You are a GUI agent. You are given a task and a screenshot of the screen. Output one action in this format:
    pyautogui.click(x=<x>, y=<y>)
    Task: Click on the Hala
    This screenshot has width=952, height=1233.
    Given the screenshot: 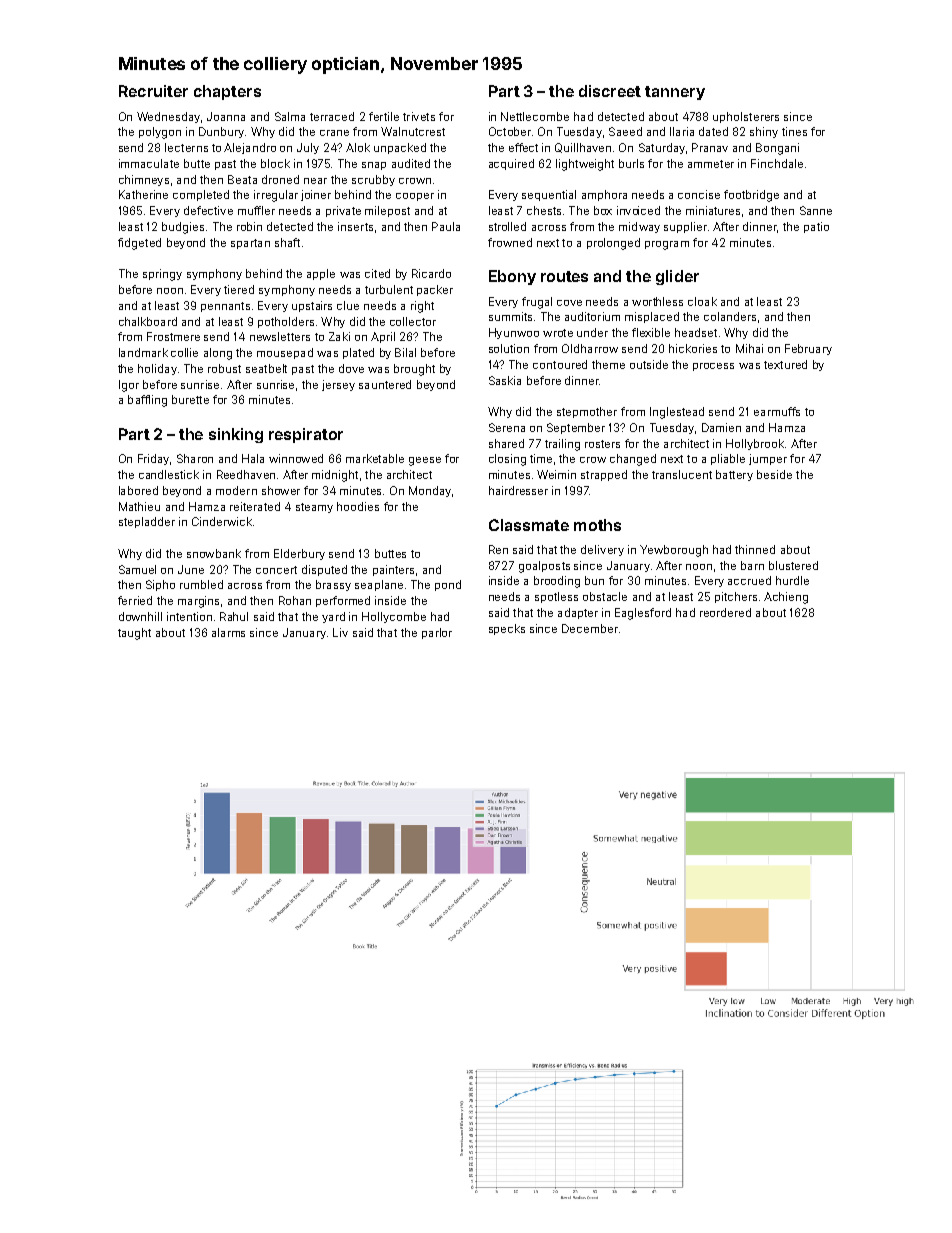 What is the action you would take?
    pyautogui.click(x=253, y=458)
